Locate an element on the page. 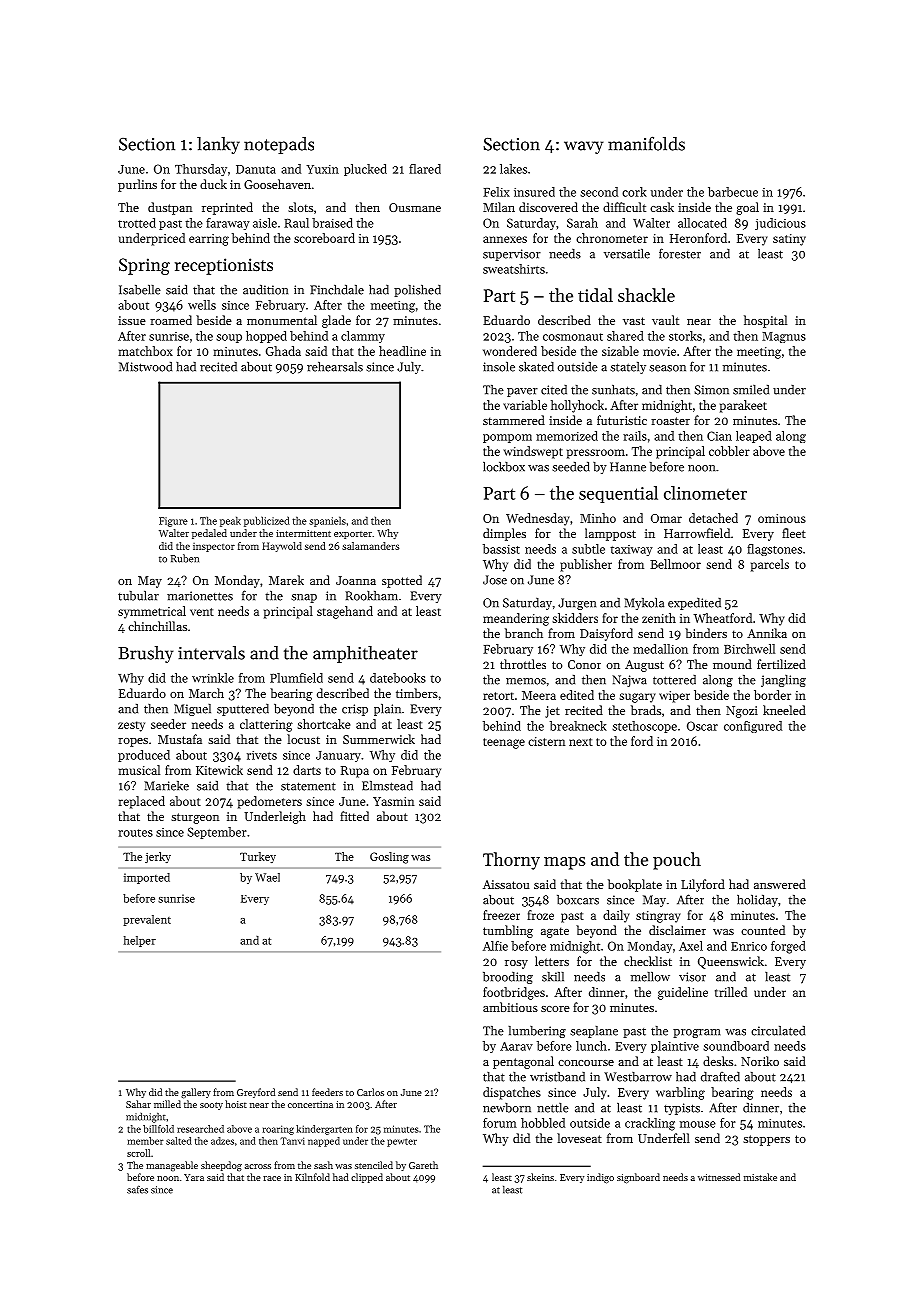 Image resolution: width=924 pixels, height=1314 pixels. mistake is located at coordinates (760, 1177).
